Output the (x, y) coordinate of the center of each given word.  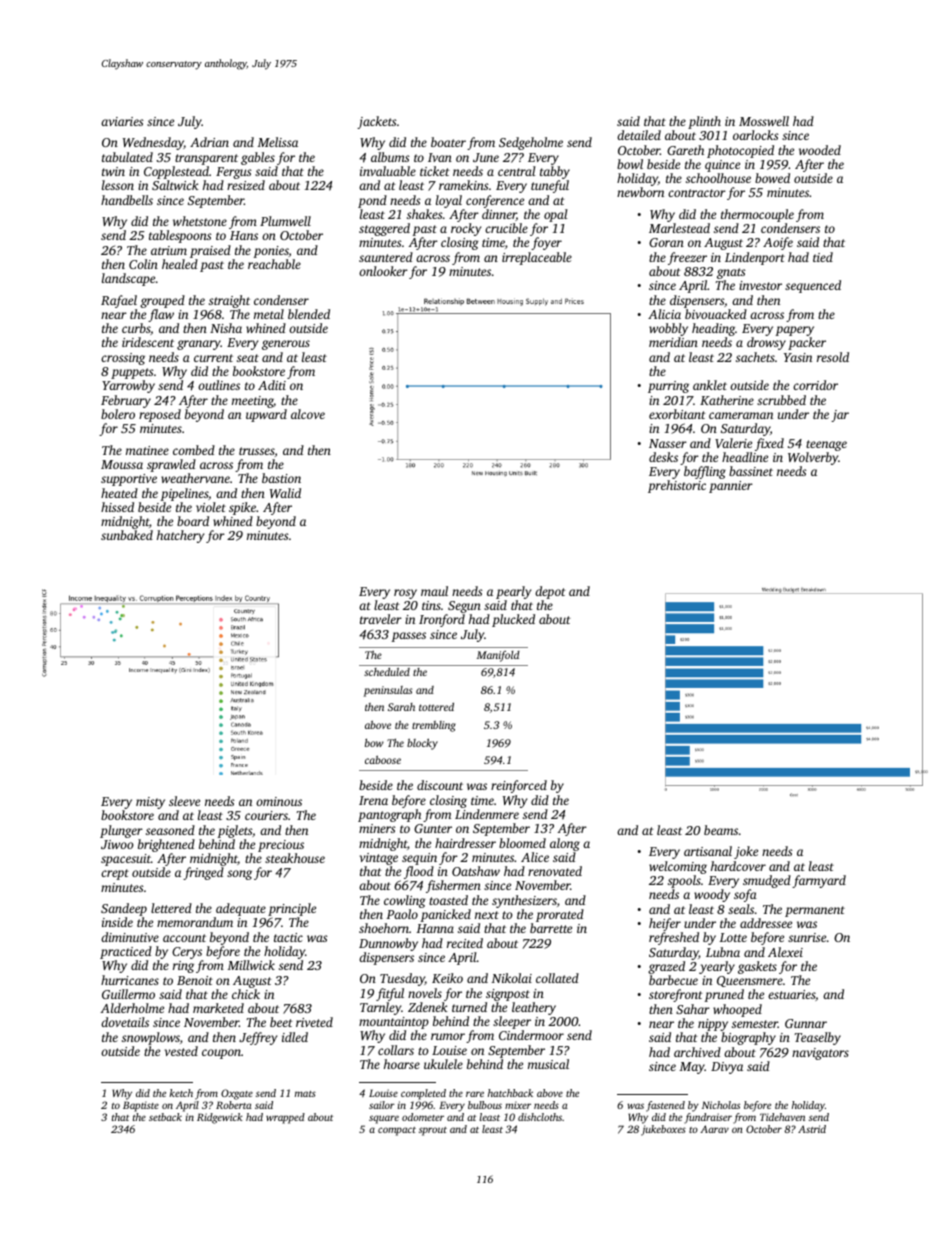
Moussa (122, 464)
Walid (285, 493)
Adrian (209, 142)
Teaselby (817, 1038)
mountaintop (394, 1023)
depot (550, 592)
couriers (266, 815)
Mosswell (764, 121)
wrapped (285, 1118)
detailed (639, 135)
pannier (731, 487)
